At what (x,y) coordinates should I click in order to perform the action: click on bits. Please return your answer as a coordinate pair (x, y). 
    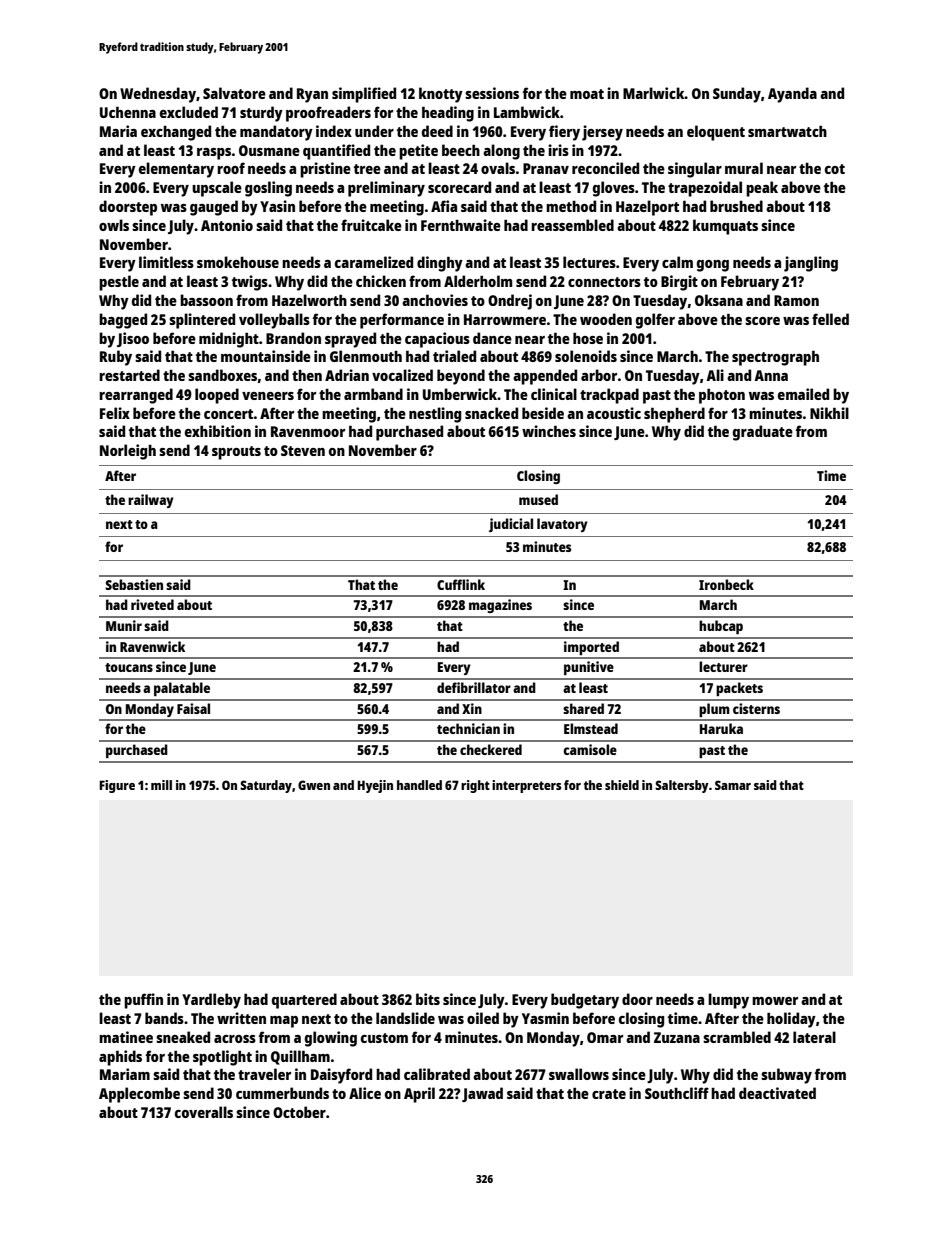
    Looking at the image, I should click on (428, 999).
